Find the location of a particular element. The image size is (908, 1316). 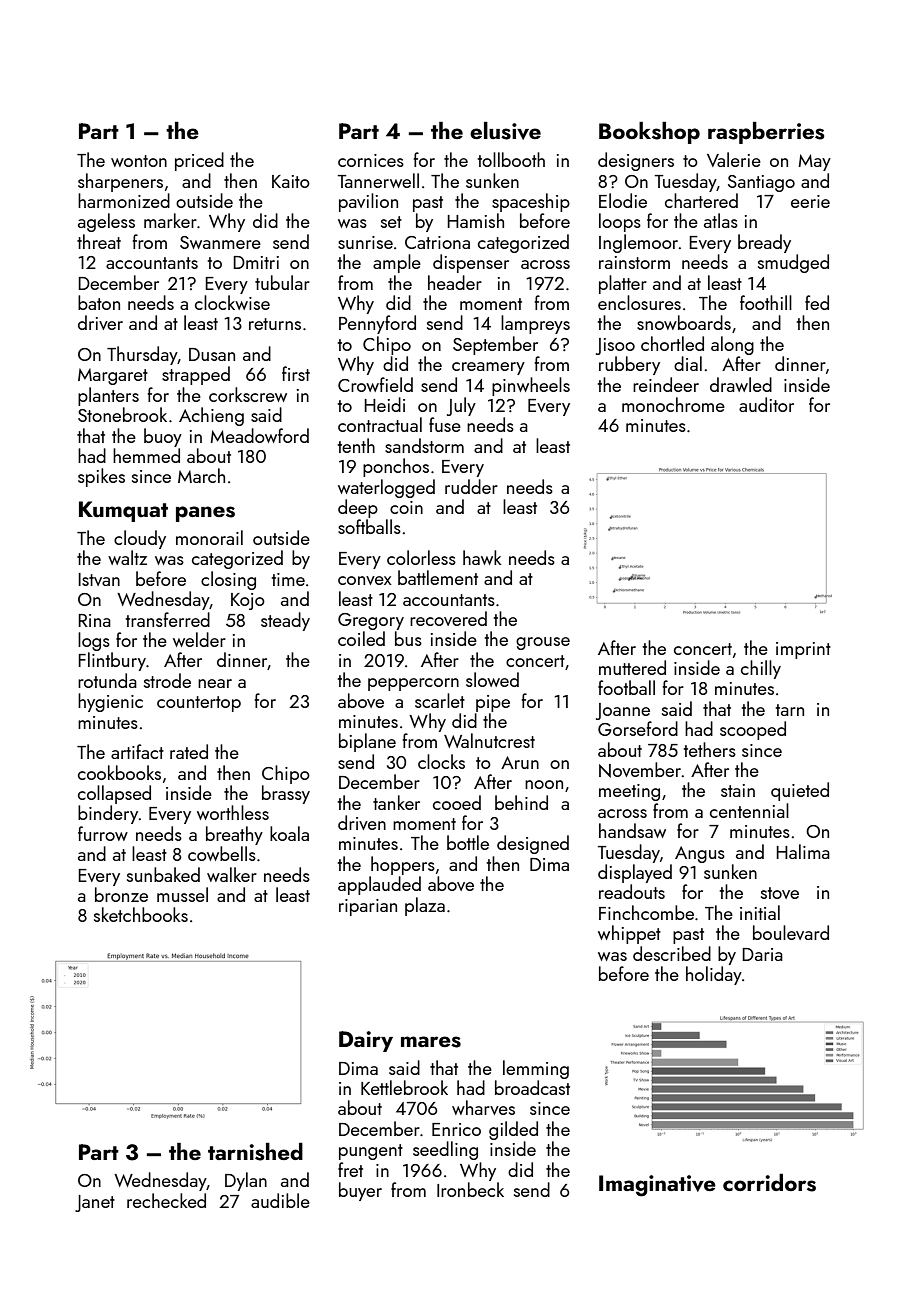

battlement is located at coordinates (438, 577).
